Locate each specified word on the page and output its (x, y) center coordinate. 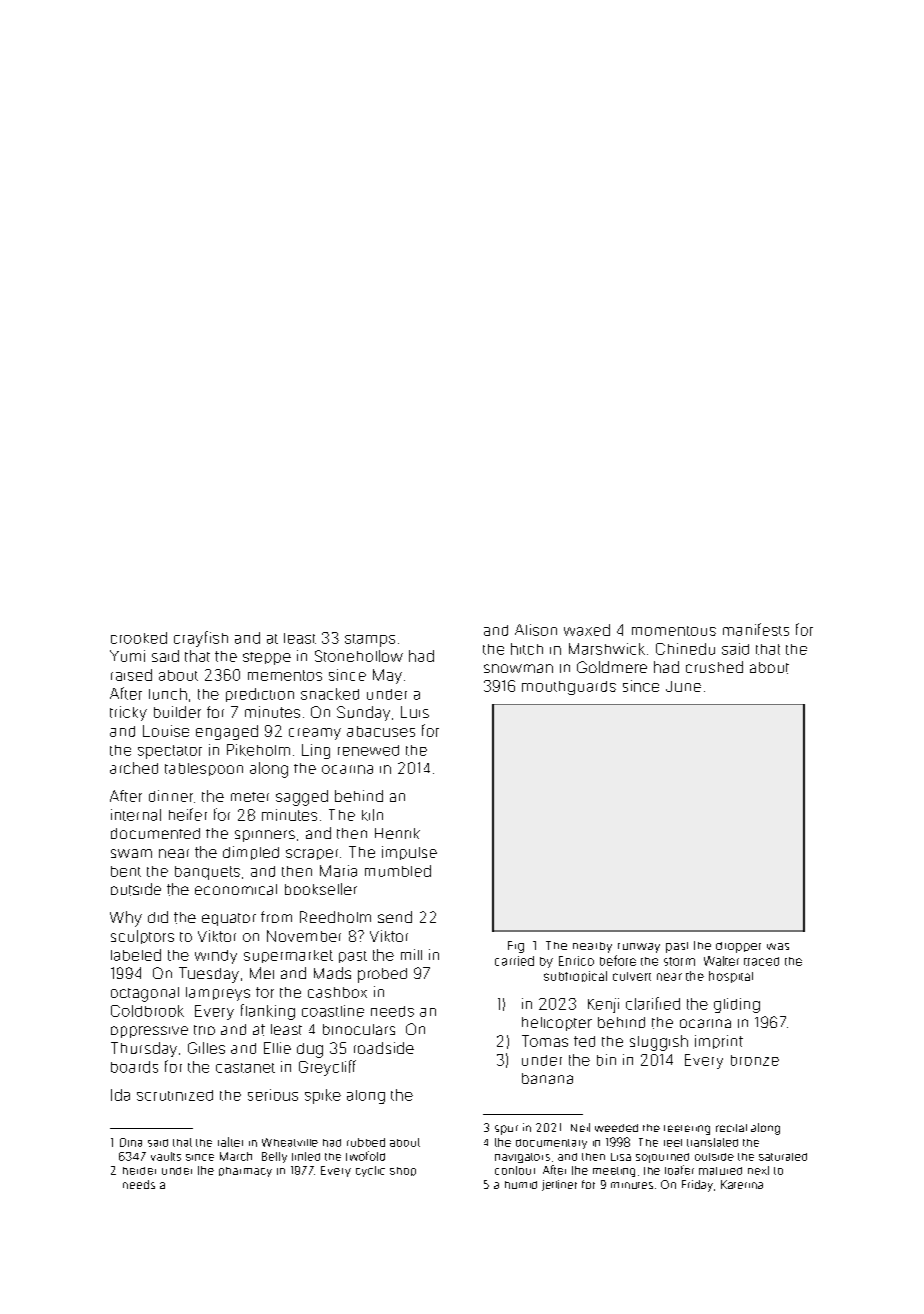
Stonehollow (359, 656)
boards (134, 1067)
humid (521, 1185)
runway (639, 948)
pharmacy (245, 1172)
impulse (409, 853)
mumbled (398, 871)
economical (236, 889)
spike (323, 1096)
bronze (755, 1060)
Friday (697, 1186)
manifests (756, 629)
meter (250, 797)
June (683, 686)
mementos (285, 675)
